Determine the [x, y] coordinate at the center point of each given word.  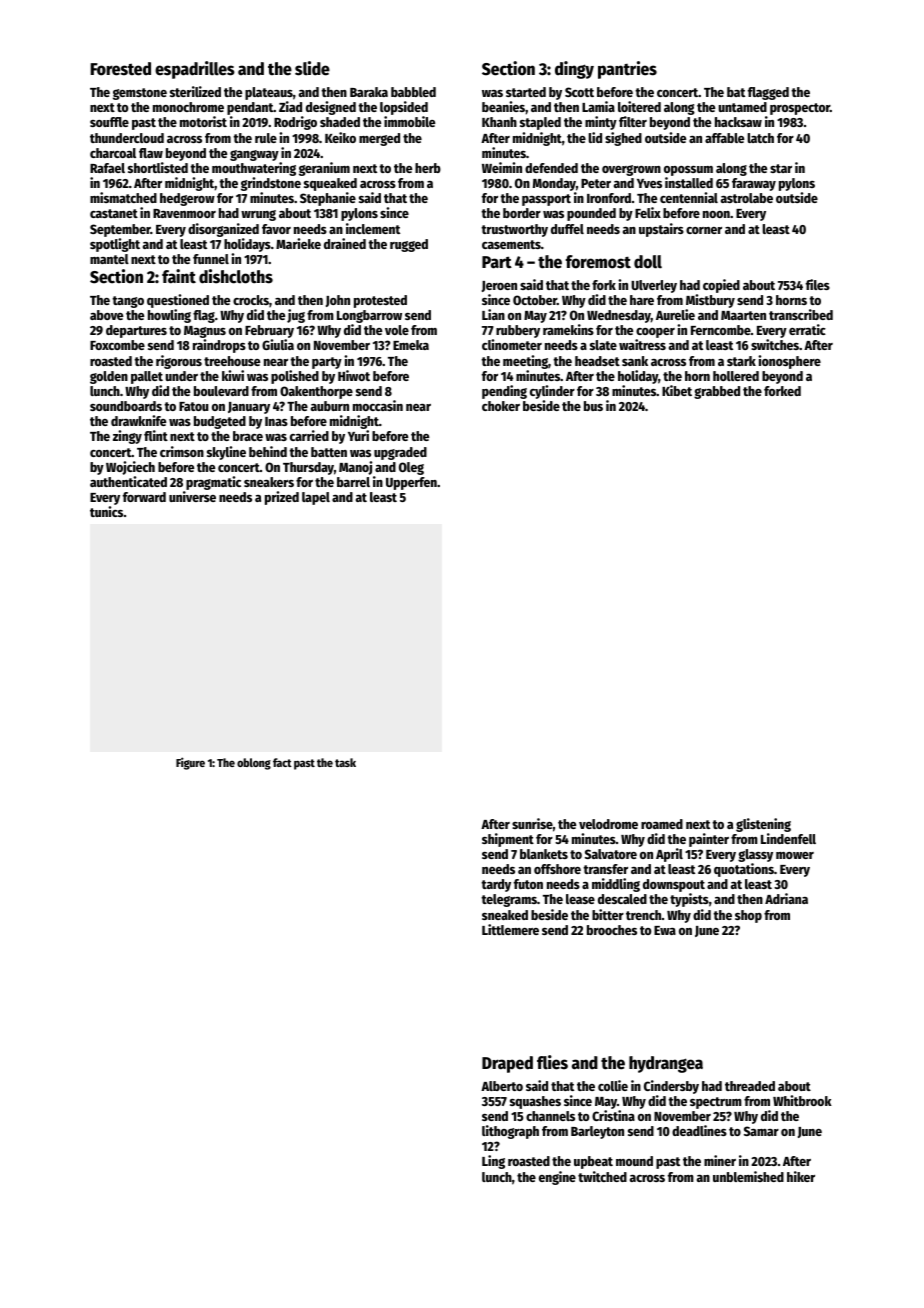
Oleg [411, 468]
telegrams [509, 900]
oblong [254, 764]
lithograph [510, 1132]
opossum [688, 171]
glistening [763, 825]
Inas [276, 421]
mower [795, 855]
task [345, 762]
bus [593, 406]
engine [557, 1178]
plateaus [269, 93]
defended [551, 168]
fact [282, 762]
